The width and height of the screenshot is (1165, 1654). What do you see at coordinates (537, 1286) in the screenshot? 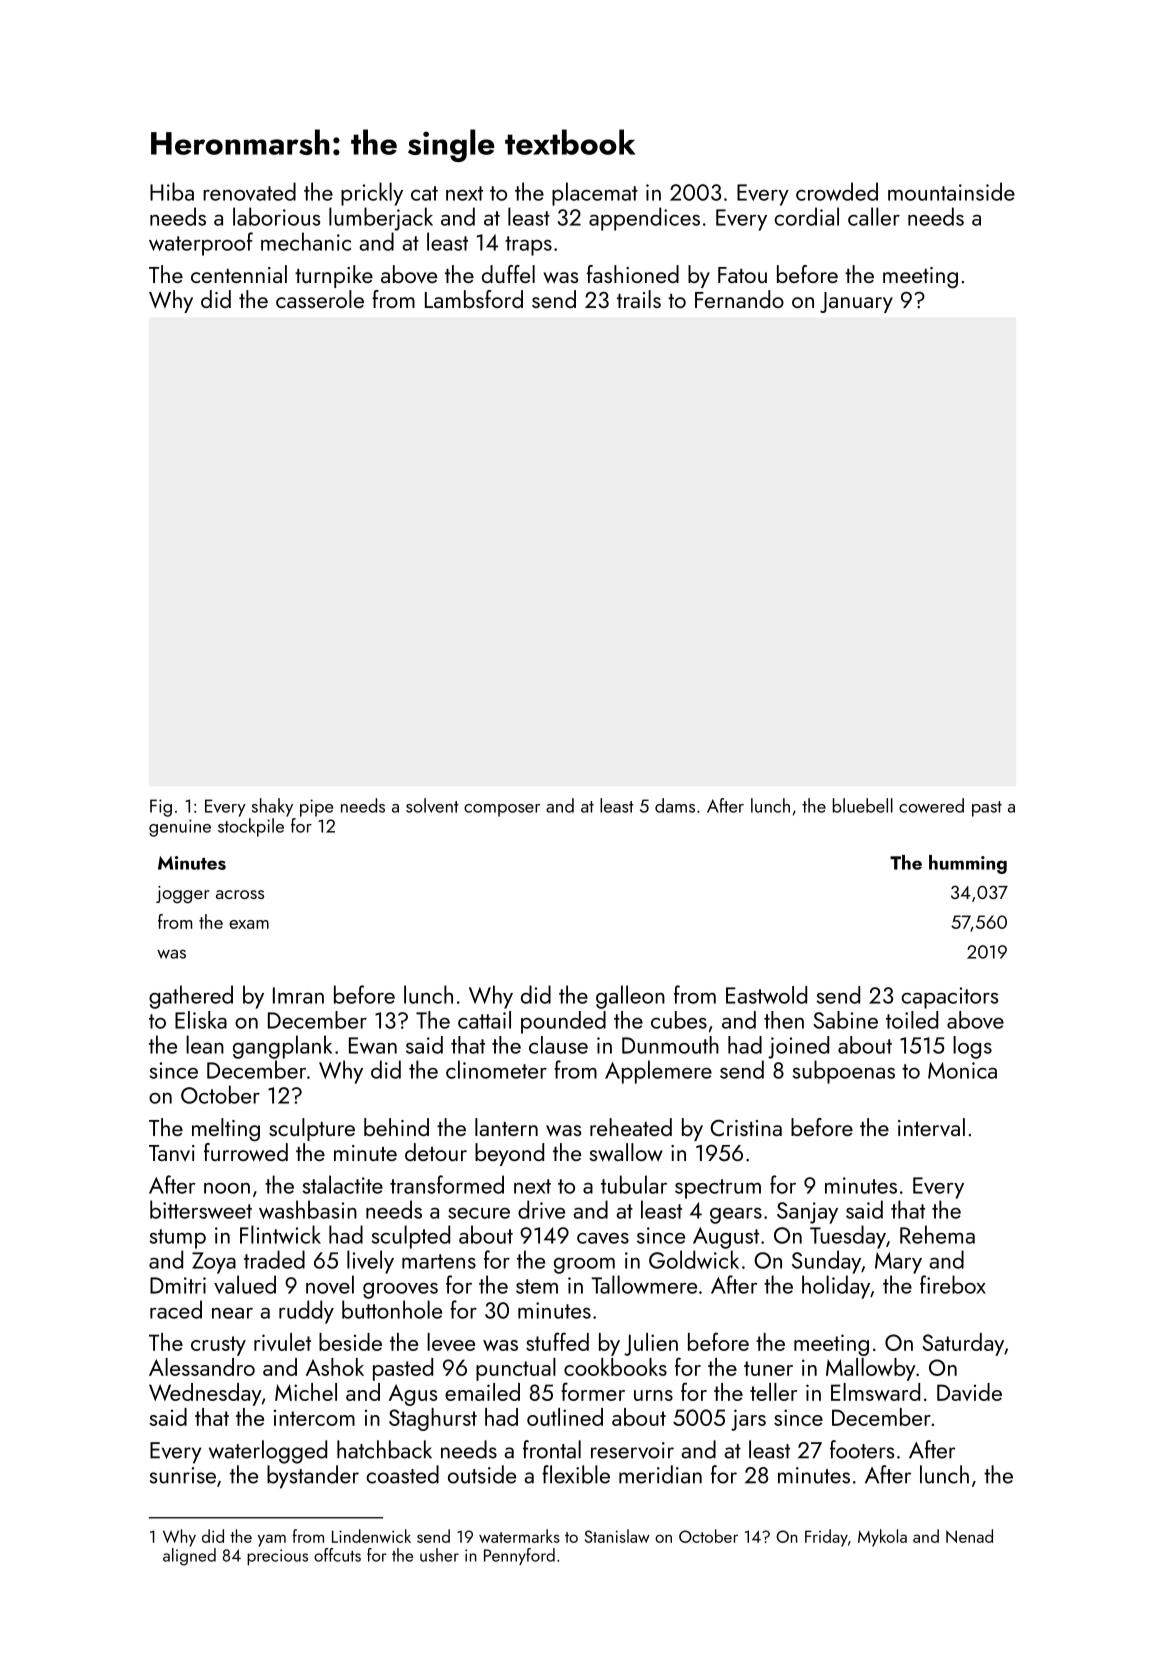
I see `stem` at bounding box center [537, 1286].
